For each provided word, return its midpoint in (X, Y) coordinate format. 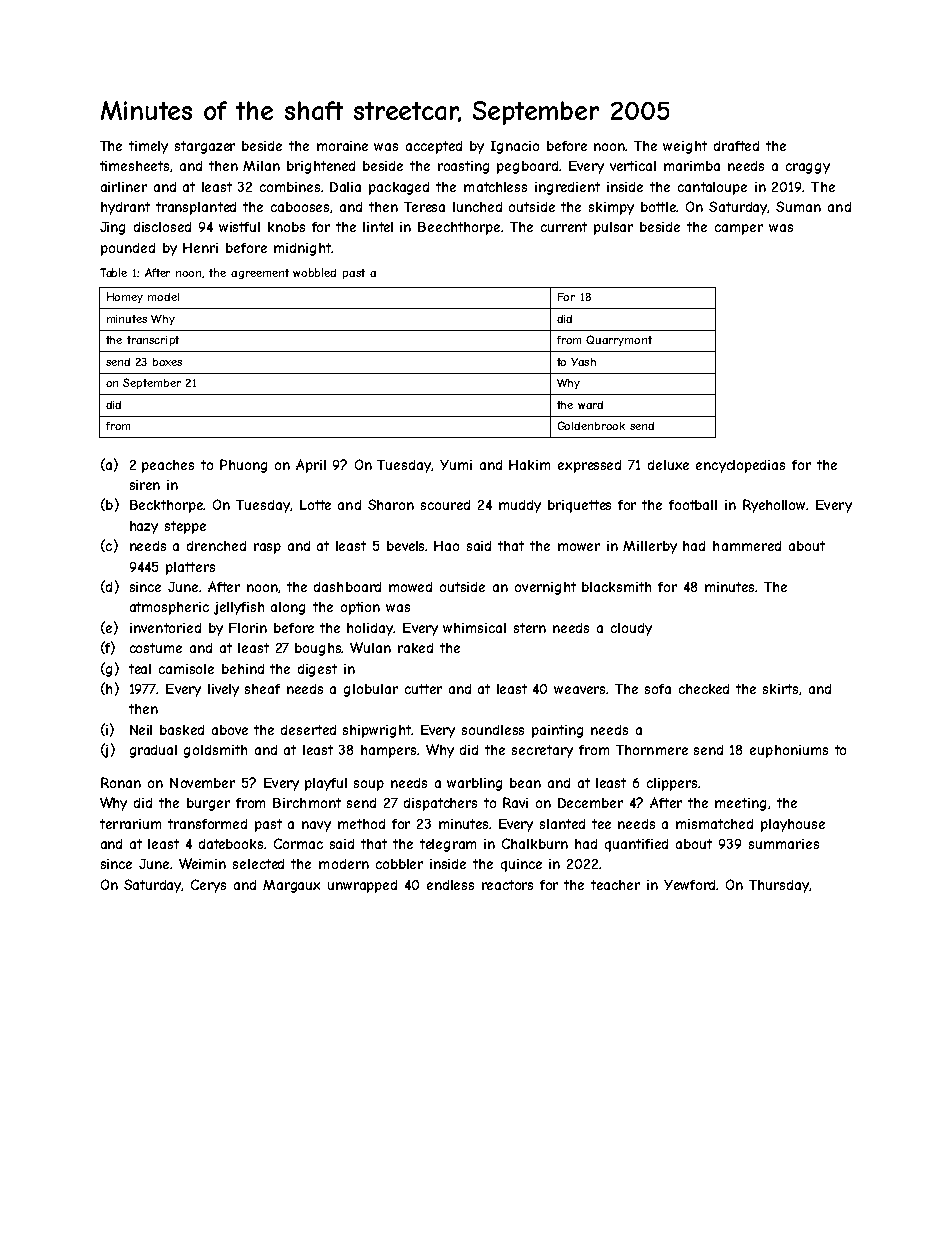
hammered (747, 546)
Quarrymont (619, 340)
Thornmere (652, 750)
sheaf (262, 689)
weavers (580, 690)
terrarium (130, 824)
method (361, 824)
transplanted (196, 208)
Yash (583, 362)
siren (145, 485)
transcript (153, 341)
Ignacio (515, 147)
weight (685, 147)
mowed (410, 587)
